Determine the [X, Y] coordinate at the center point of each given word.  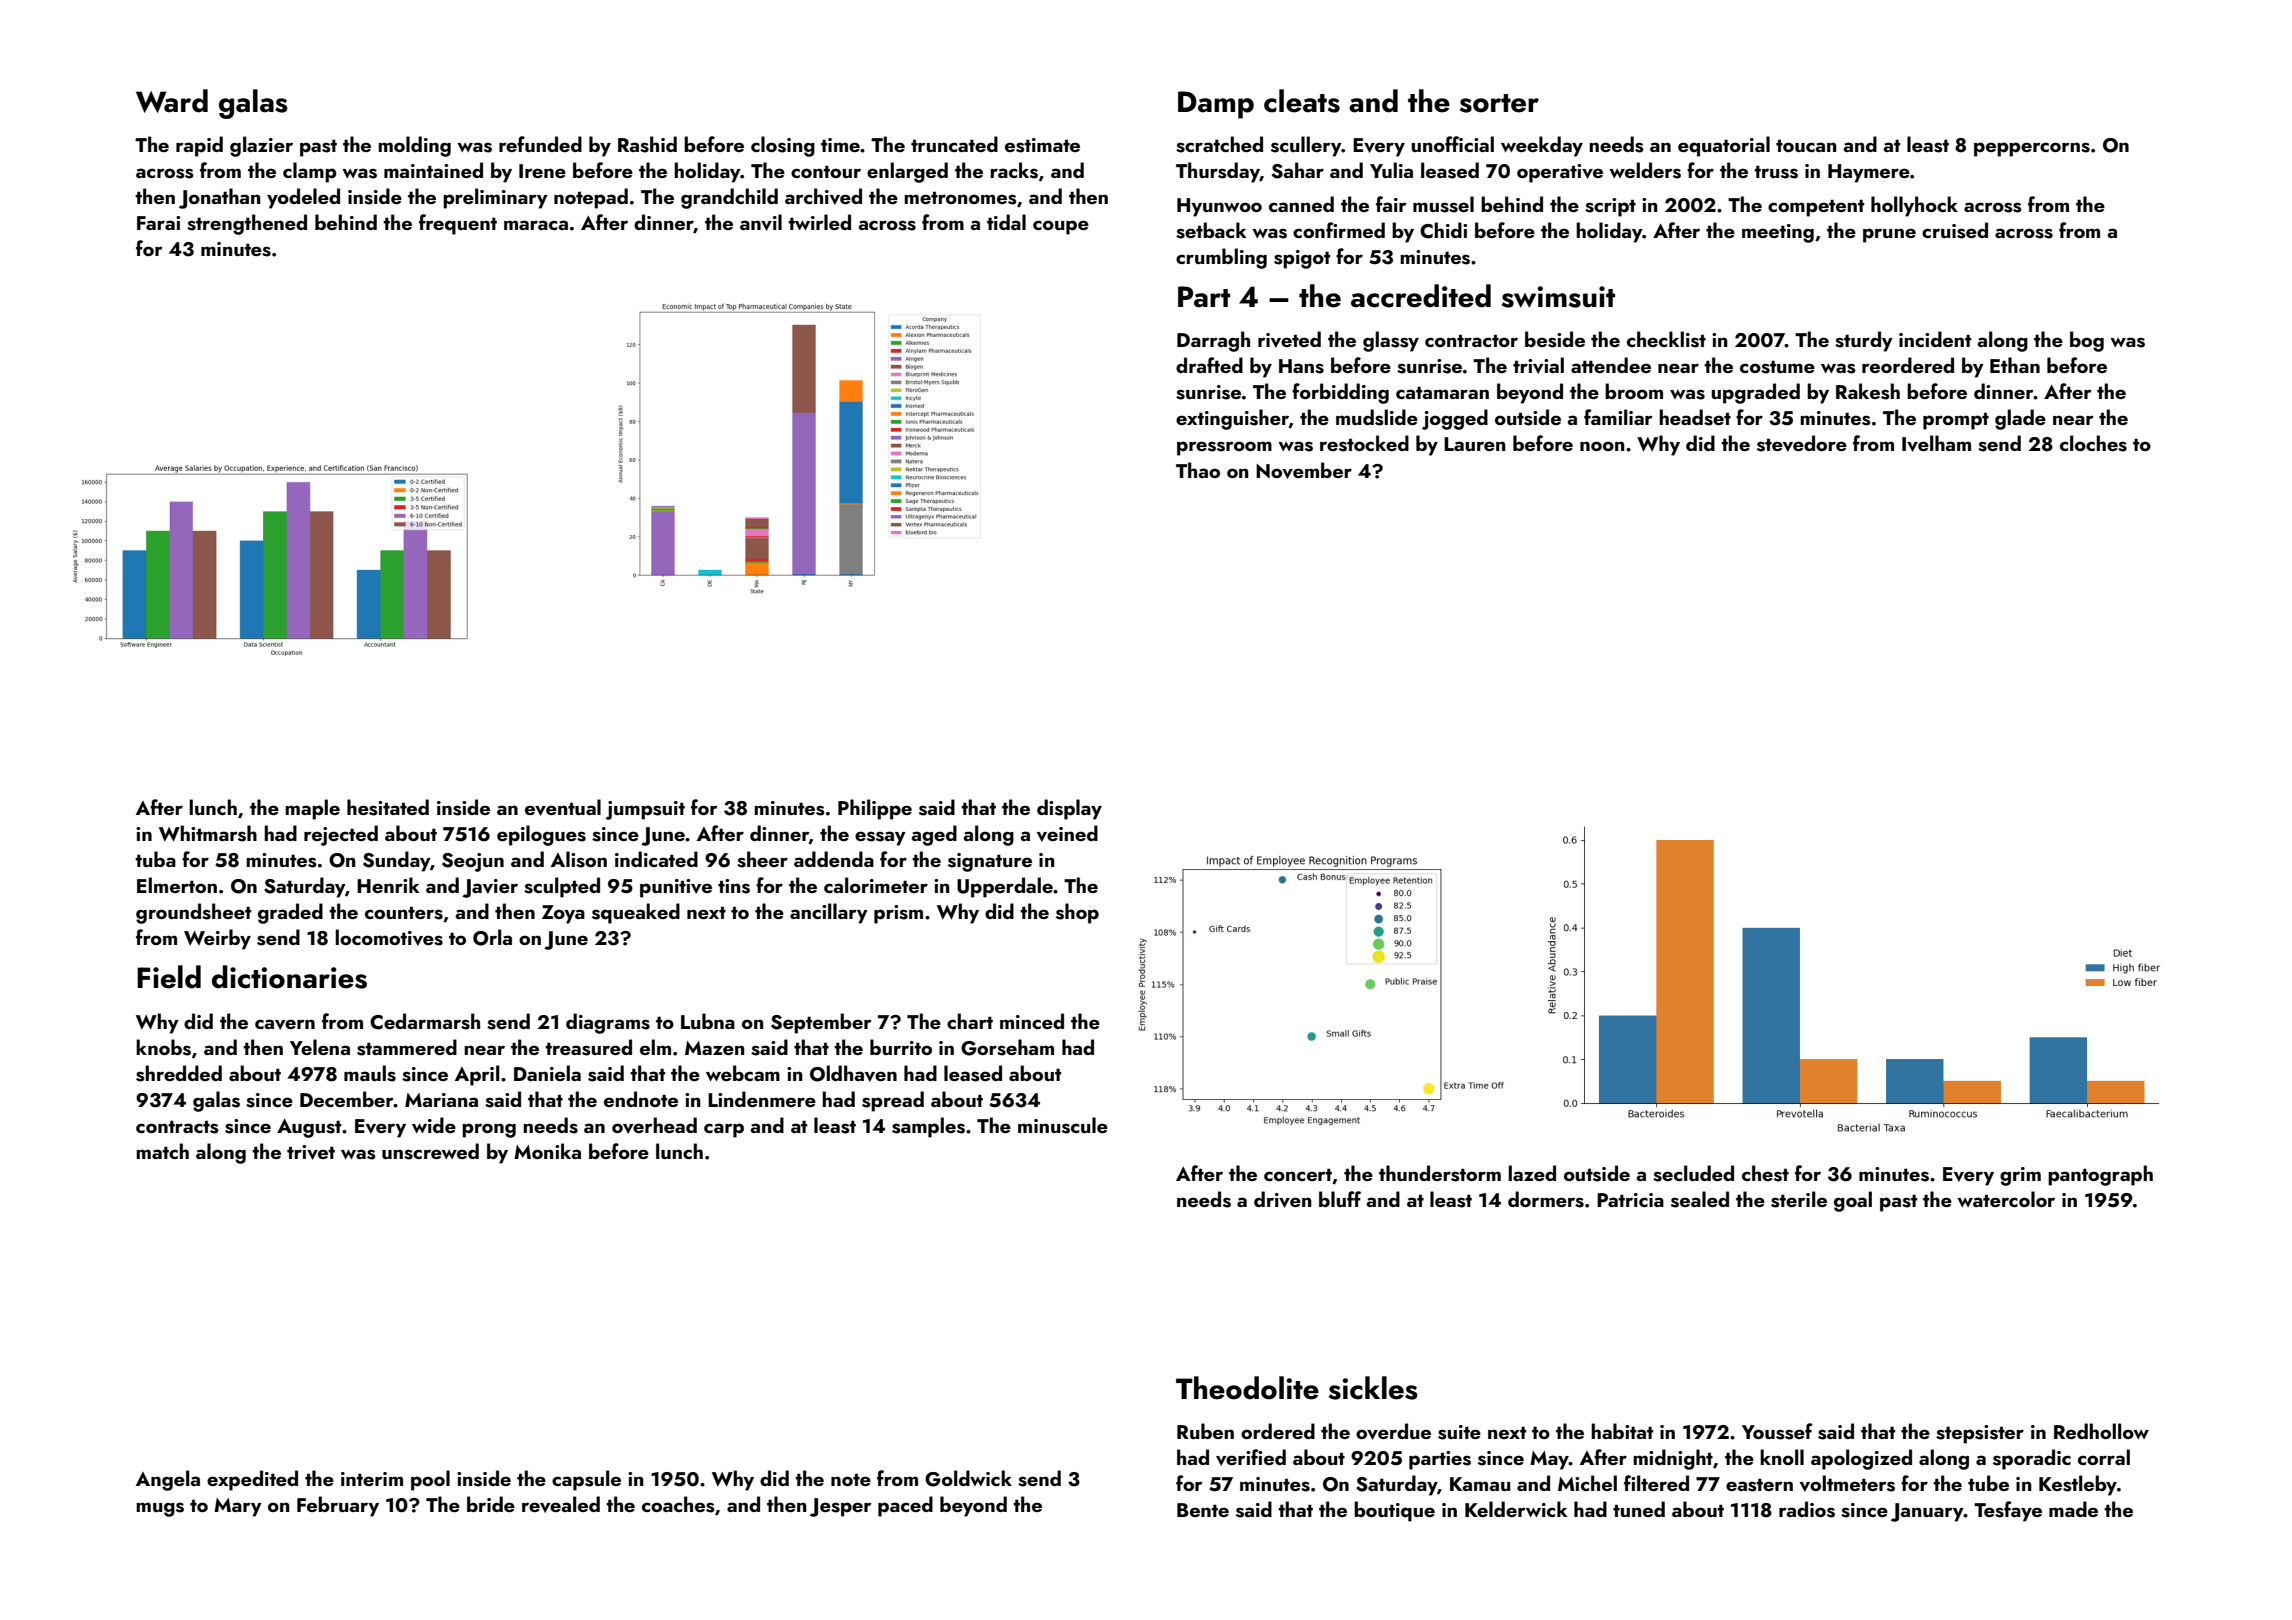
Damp [1216, 105]
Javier [490, 888]
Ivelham [1936, 443]
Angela [168, 1480]
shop [1077, 913]
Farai [158, 223]
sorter [1499, 103]
